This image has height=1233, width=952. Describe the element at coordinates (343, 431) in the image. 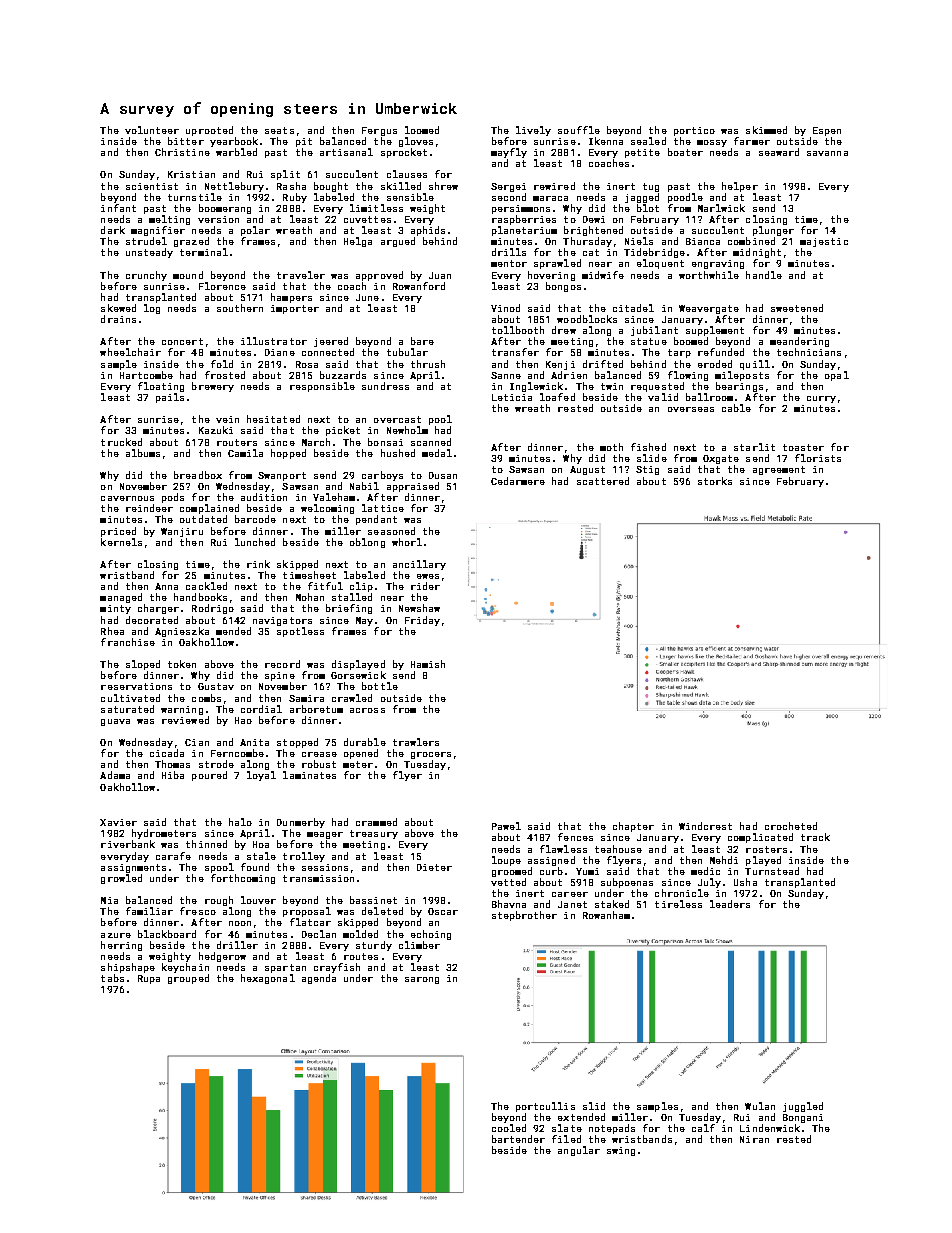

I see `picket` at that location.
